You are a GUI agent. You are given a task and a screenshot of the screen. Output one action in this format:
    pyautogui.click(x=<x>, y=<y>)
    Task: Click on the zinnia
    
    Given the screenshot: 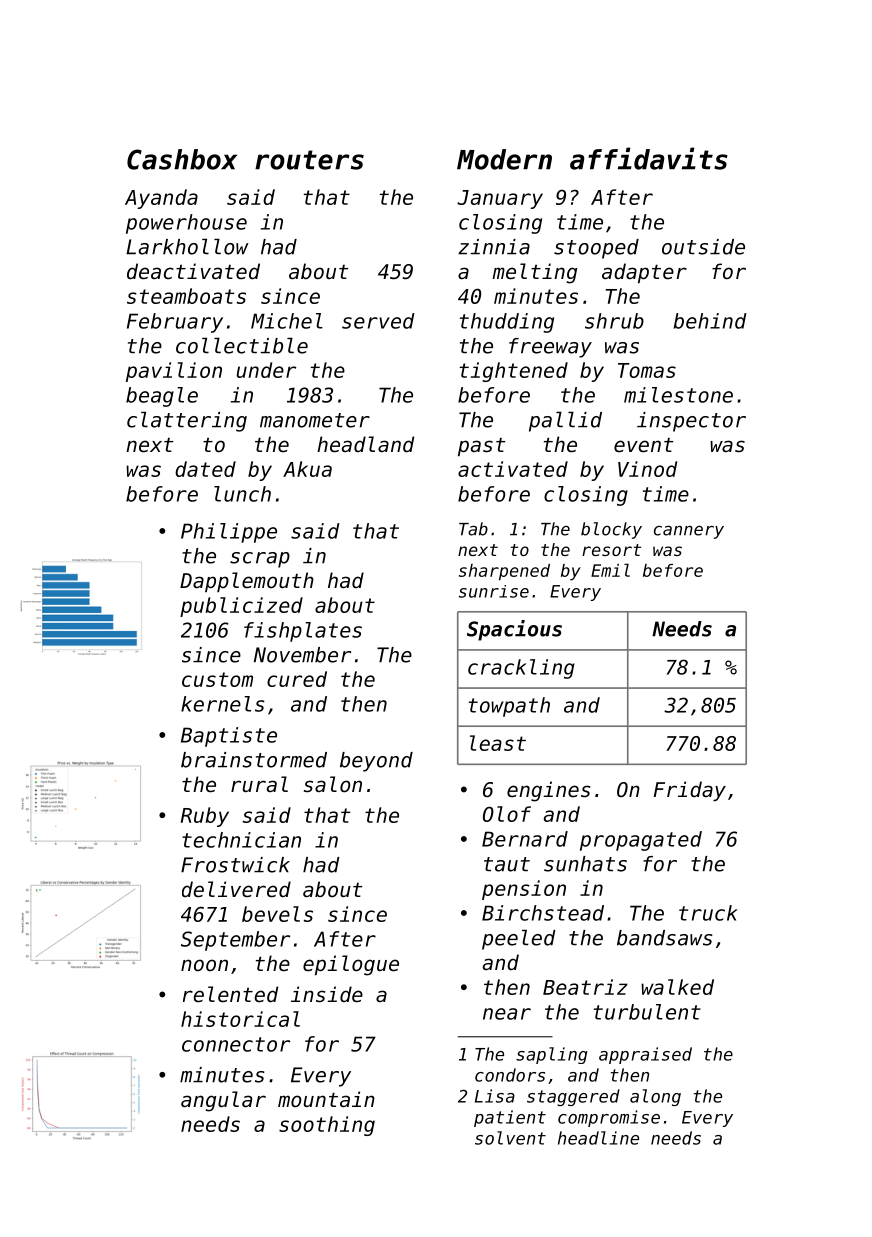 What is the action you would take?
    pyautogui.click(x=494, y=247)
